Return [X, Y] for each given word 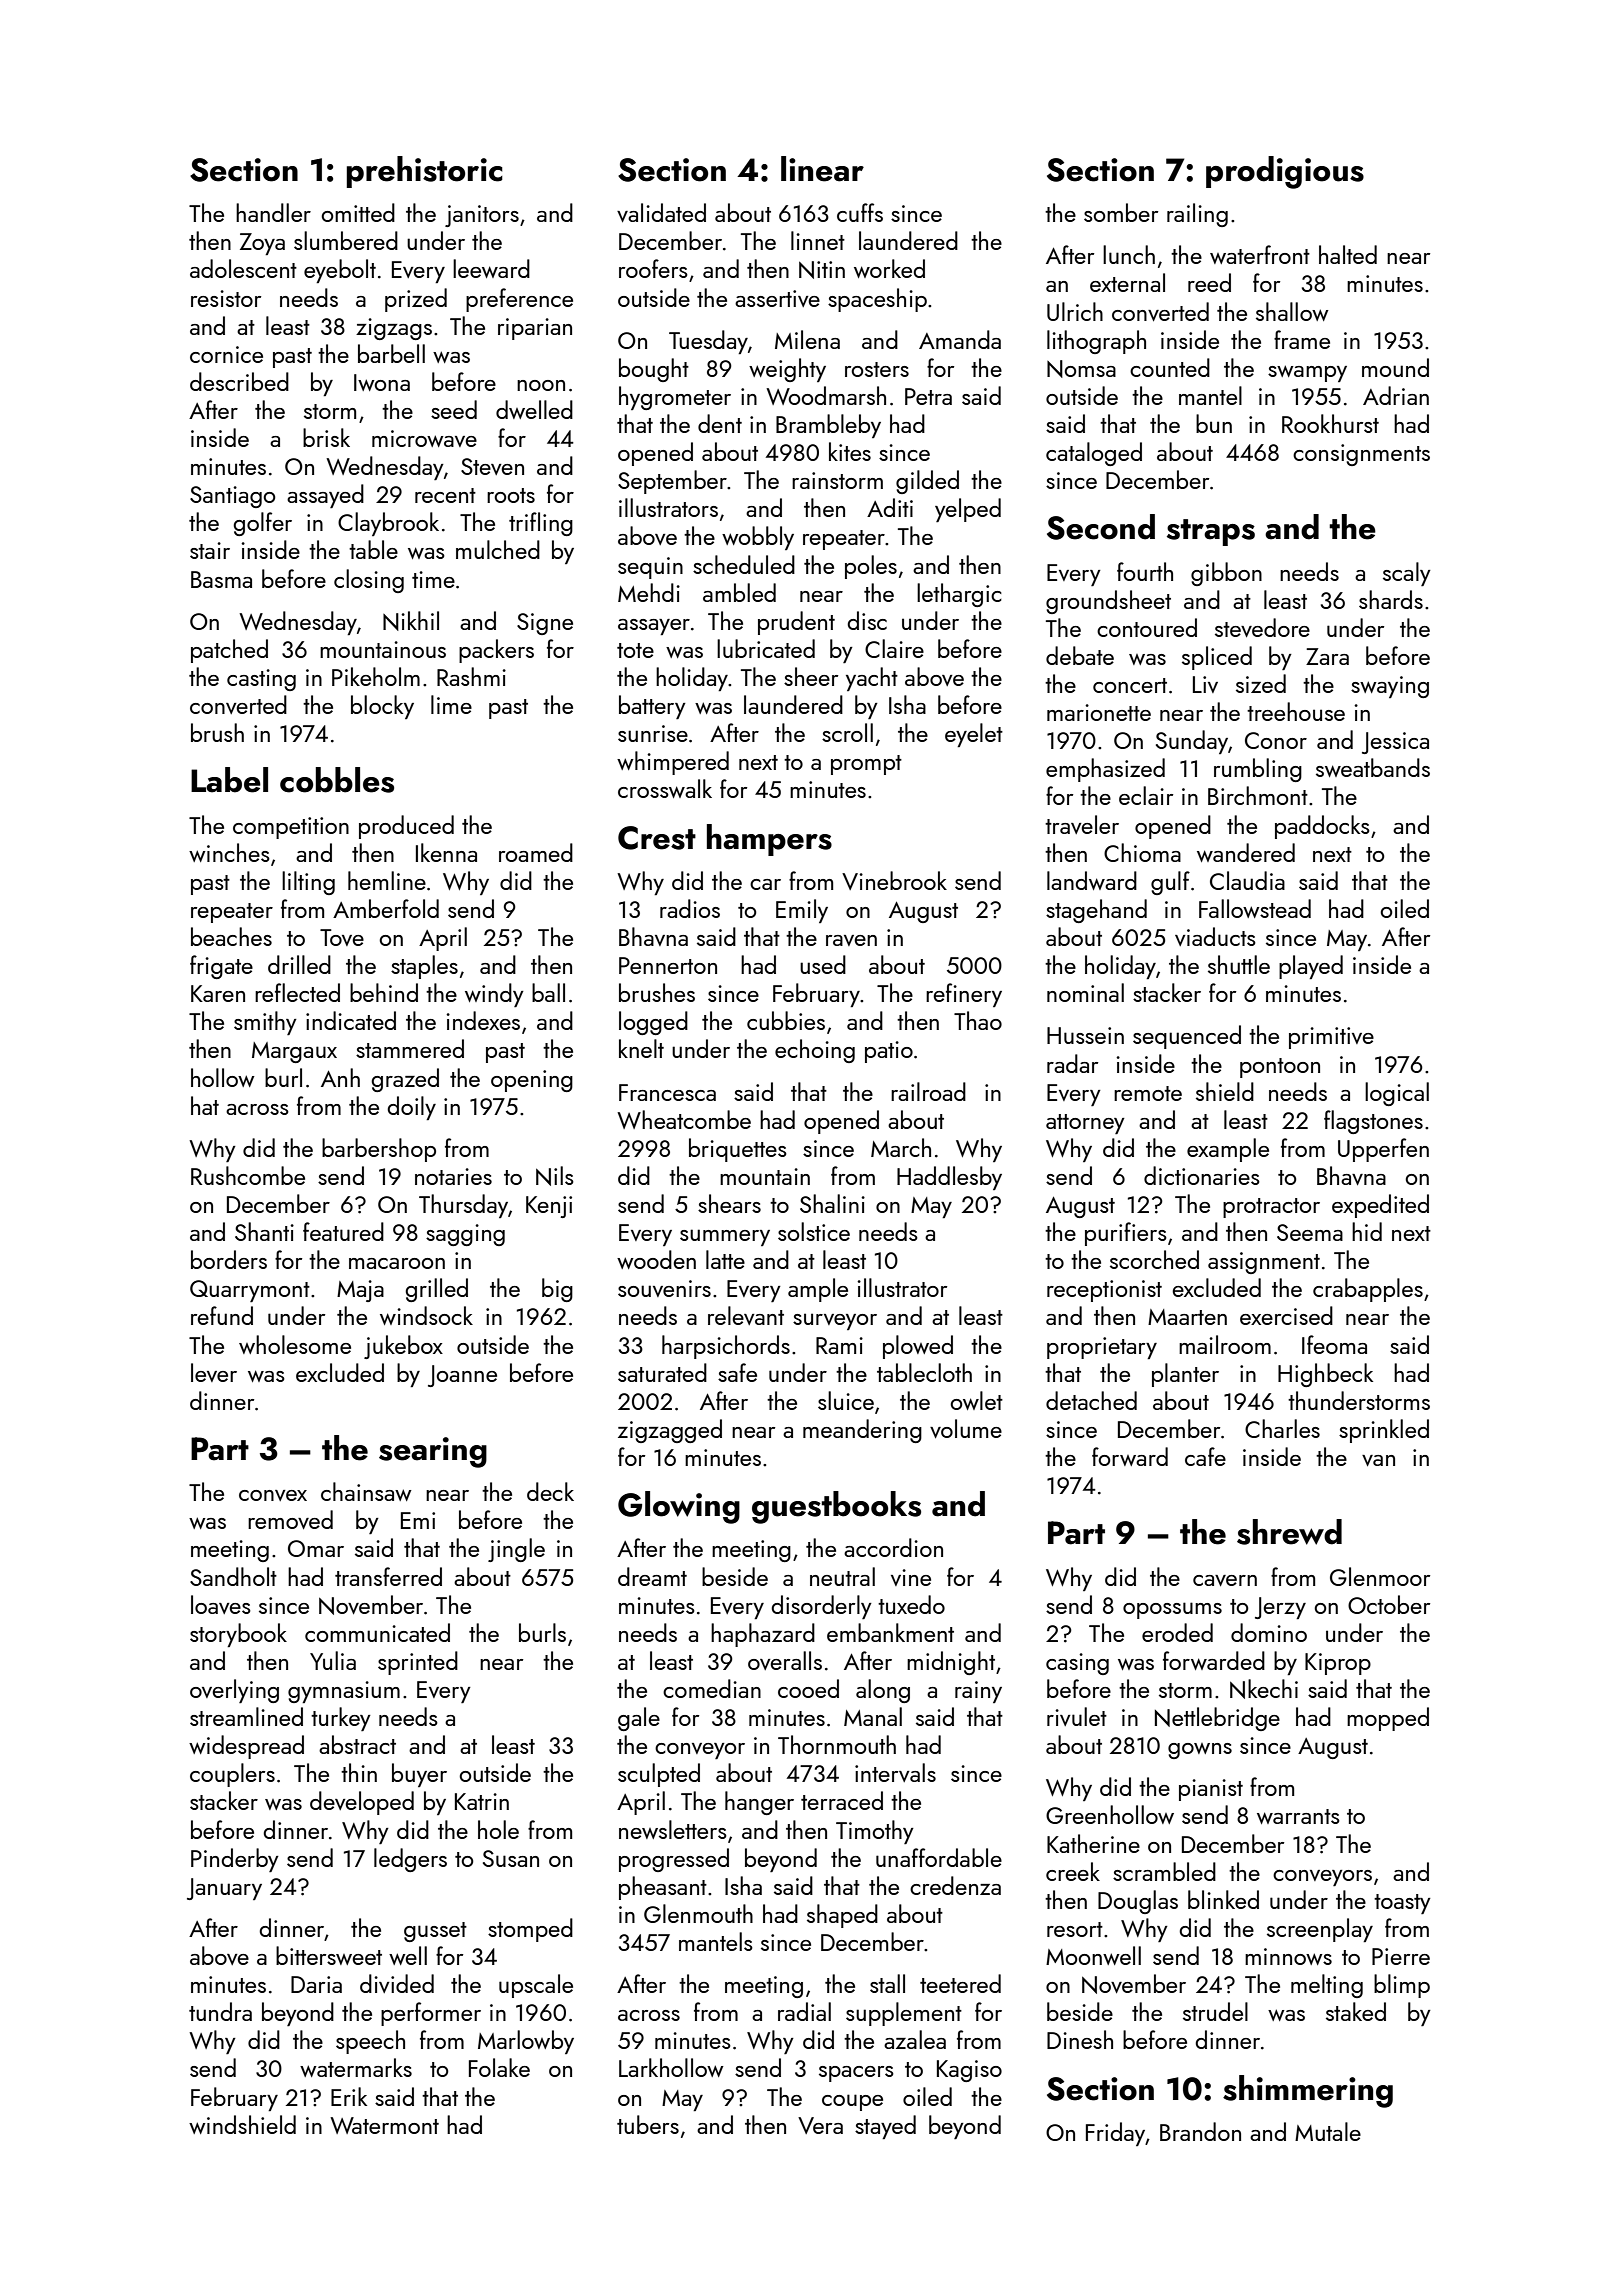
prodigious [1285, 172]
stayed [885, 2127]
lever [214, 1372]
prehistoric [425, 172]
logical [1397, 1094]
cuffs [860, 212]
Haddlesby [949, 1178]
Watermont [384, 2125]
